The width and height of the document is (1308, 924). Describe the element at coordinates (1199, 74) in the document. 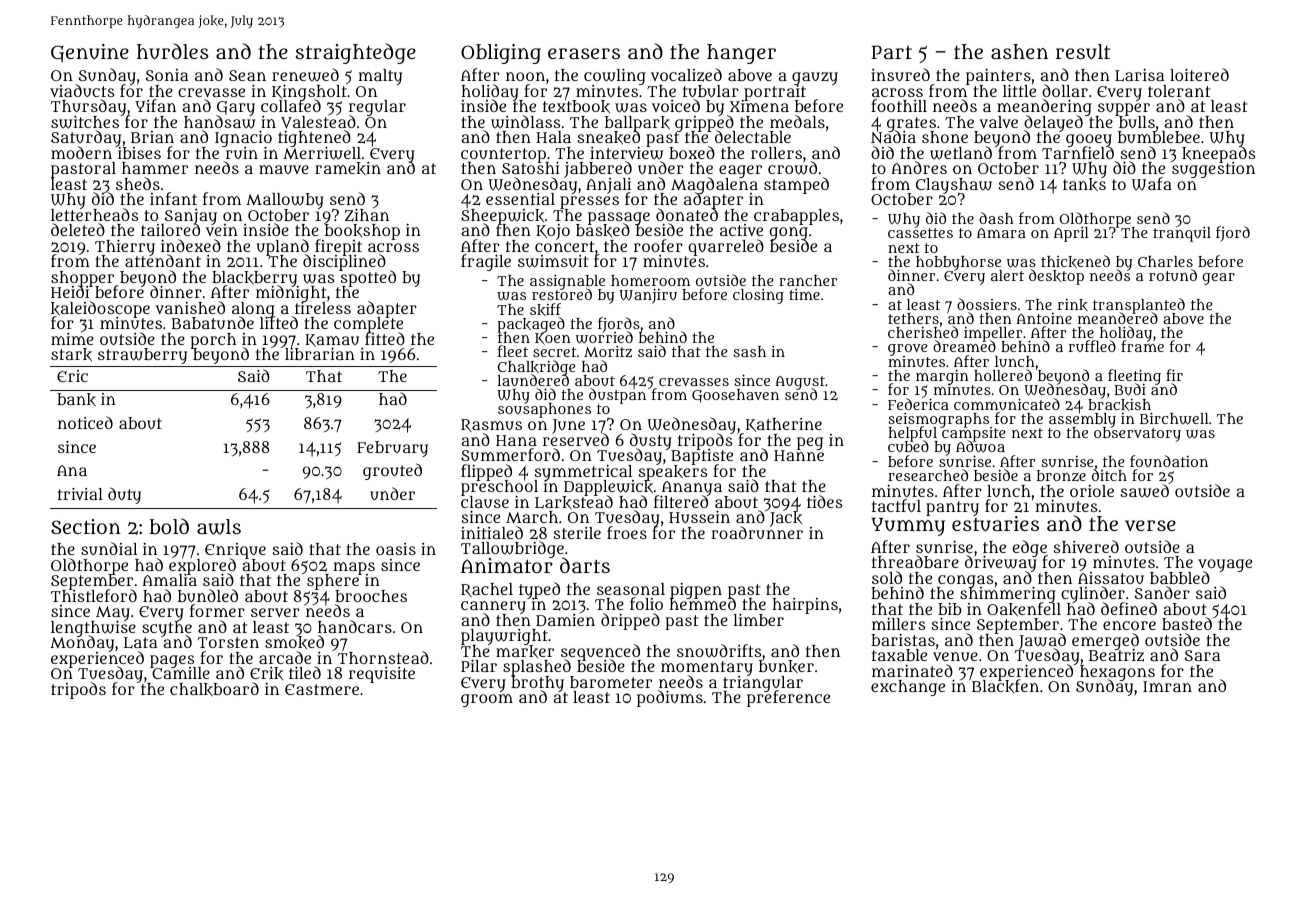

I see `loitered` at that location.
